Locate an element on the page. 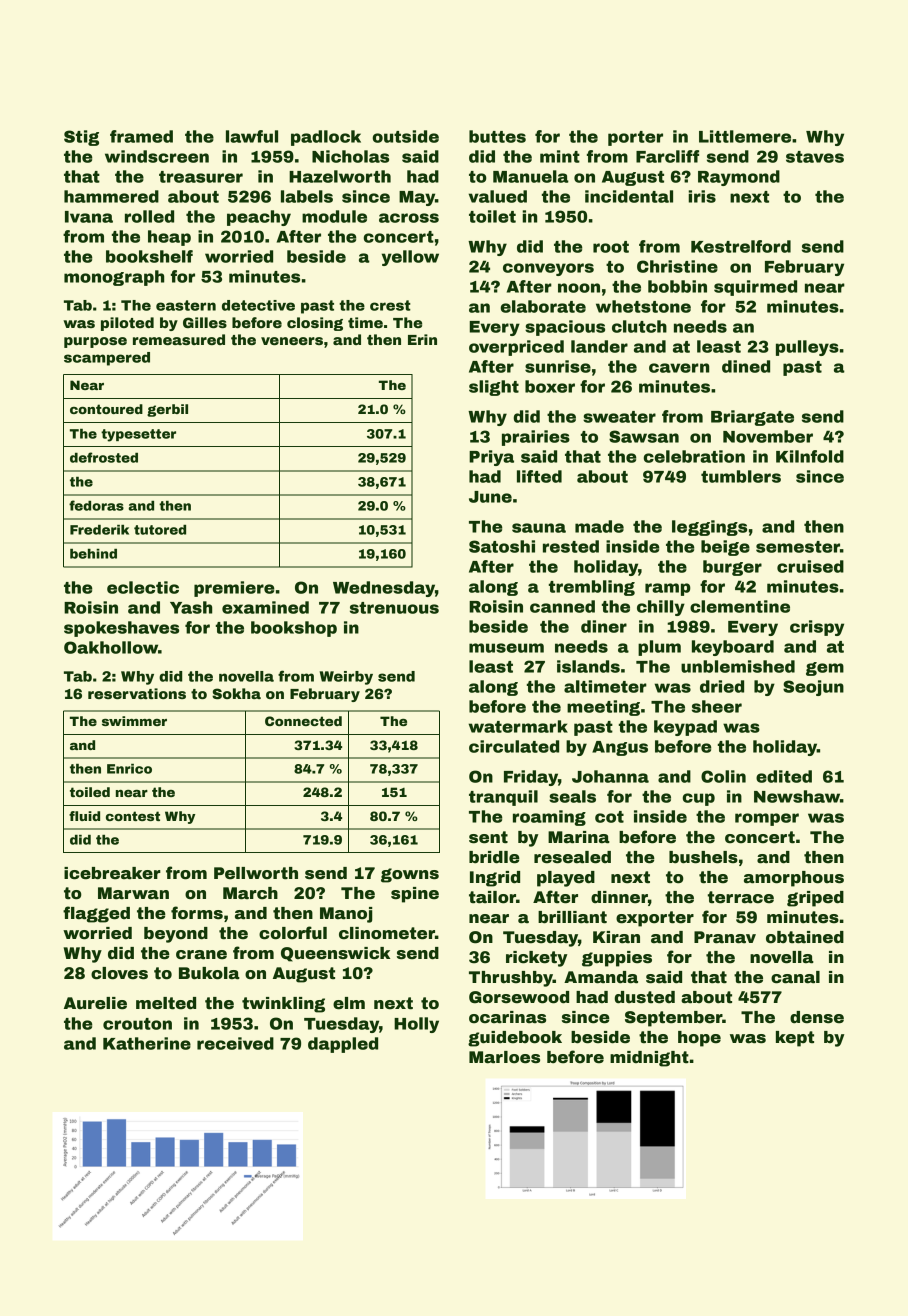 Image resolution: width=908 pixels, height=1316 pixels. kept is located at coordinates (795, 1039).
